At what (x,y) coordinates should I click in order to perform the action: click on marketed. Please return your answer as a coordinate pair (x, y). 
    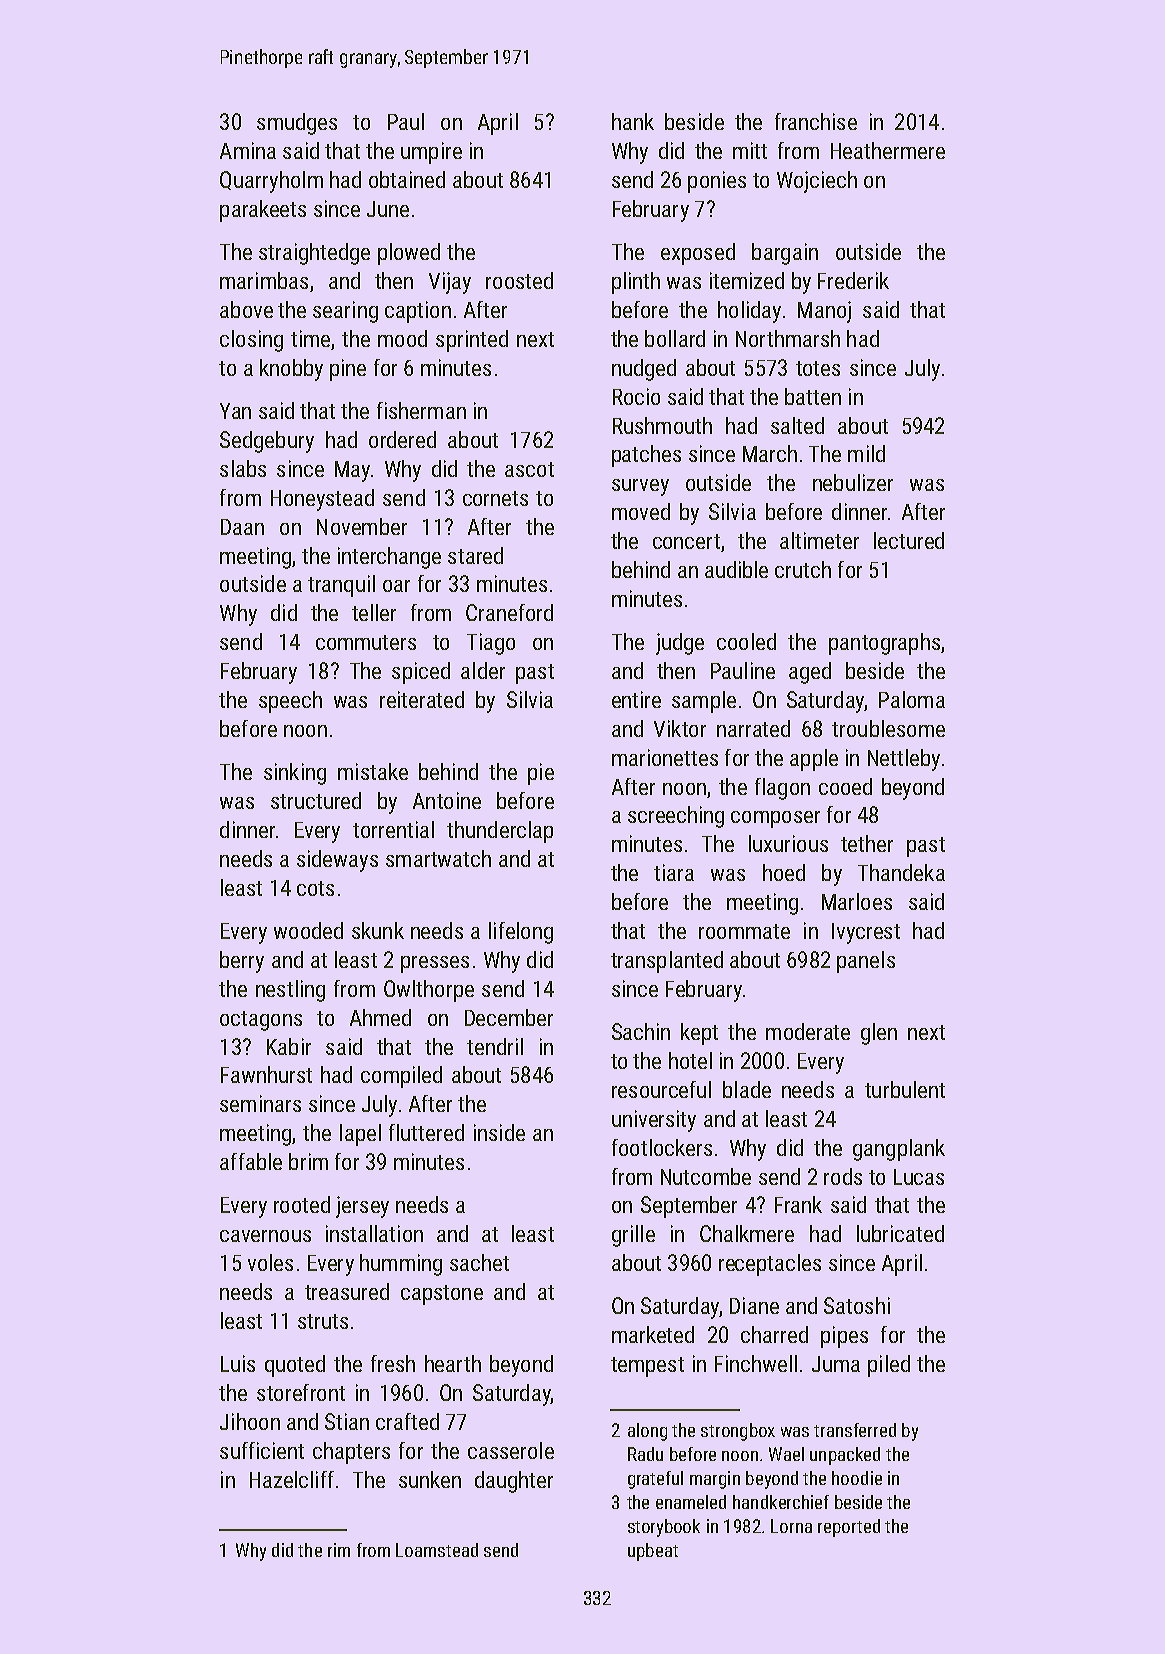
    Looking at the image, I should click on (653, 1334).
